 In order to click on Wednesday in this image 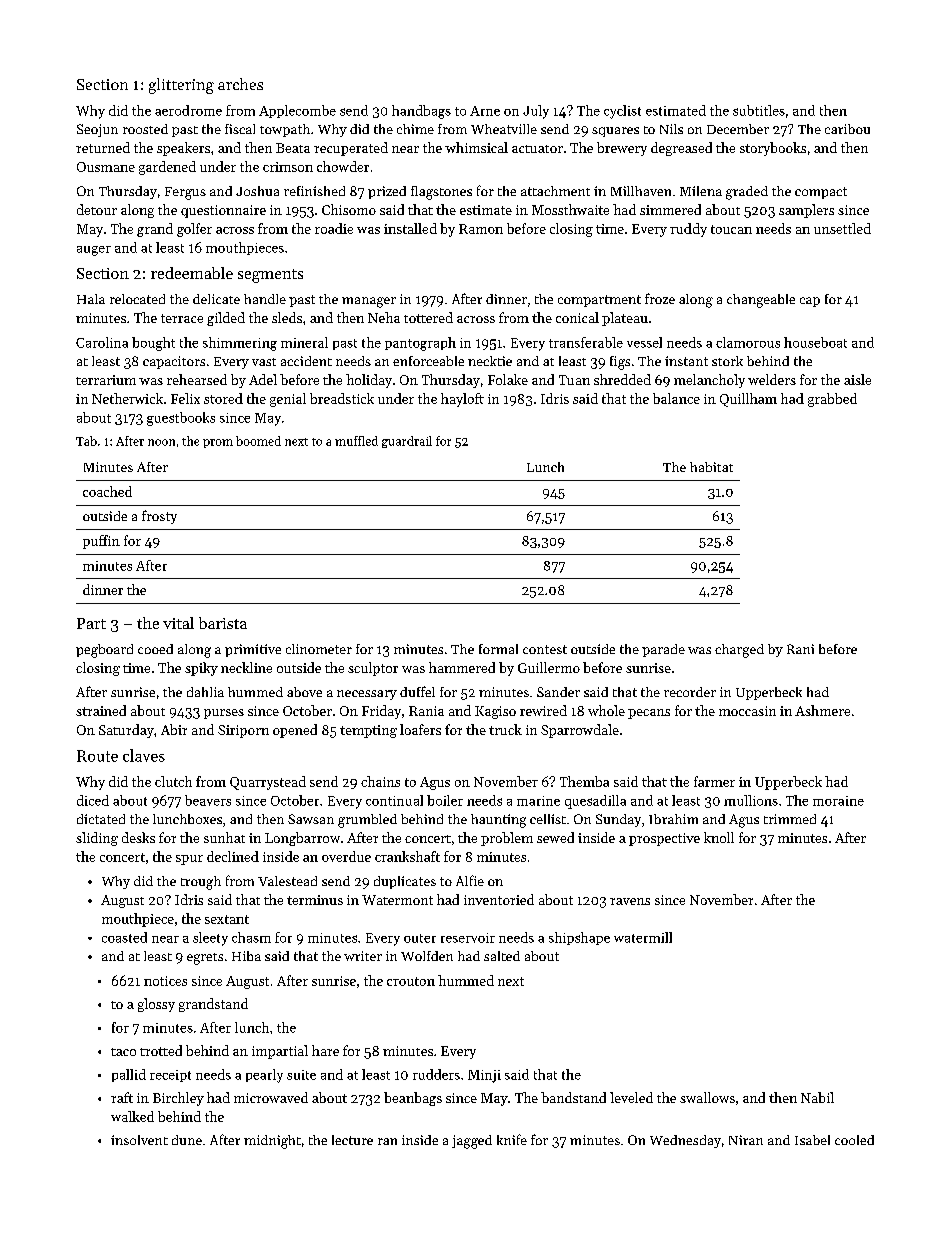, I will do `click(685, 1141)`.
